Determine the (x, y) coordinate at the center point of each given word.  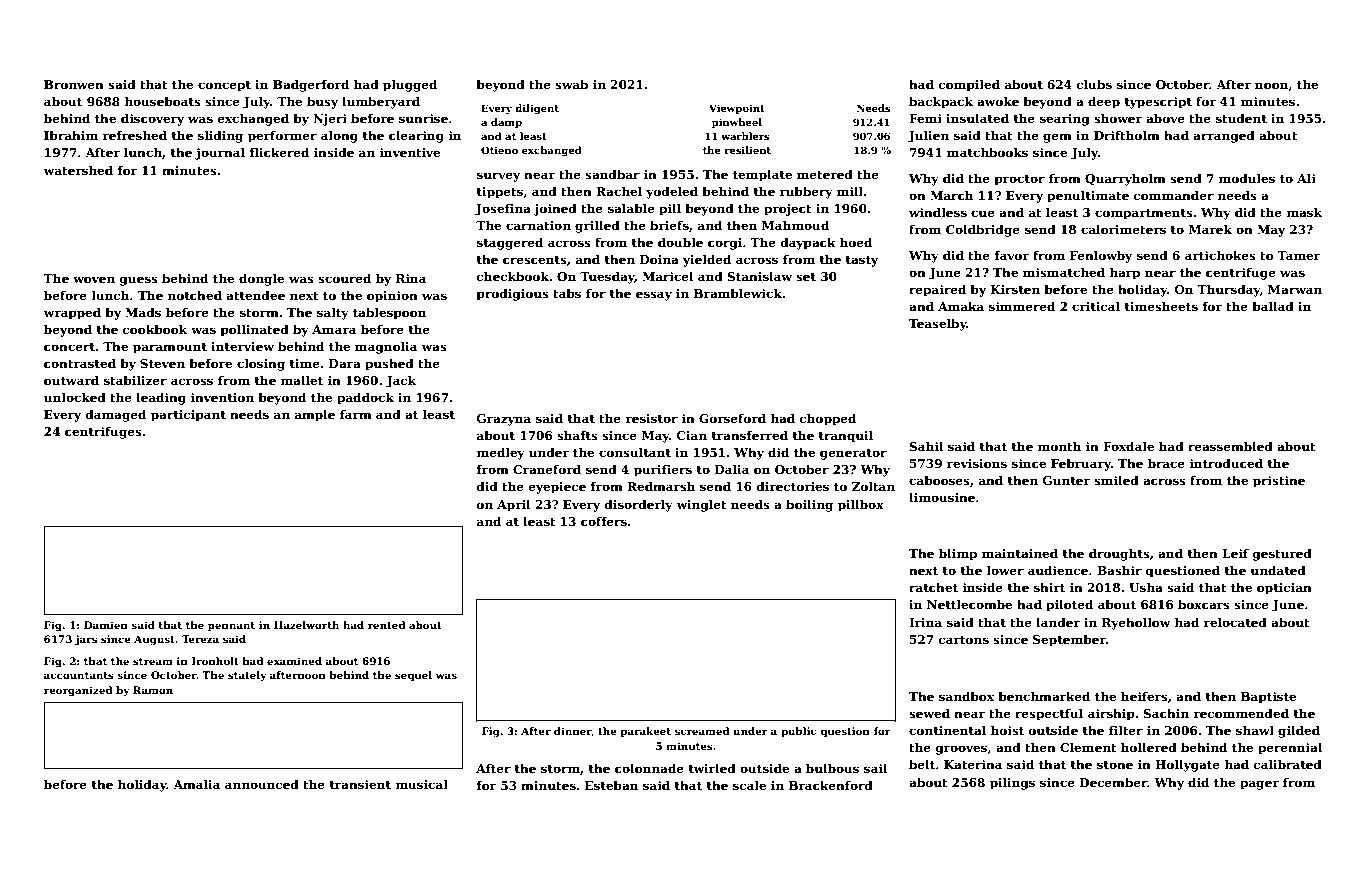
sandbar (612, 174)
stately (247, 676)
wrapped (72, 313)
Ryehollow (1136, 623)
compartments (1144, 214)
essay (654, 296)
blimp (958, 554)
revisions (977, 463)
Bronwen (74, 84)
